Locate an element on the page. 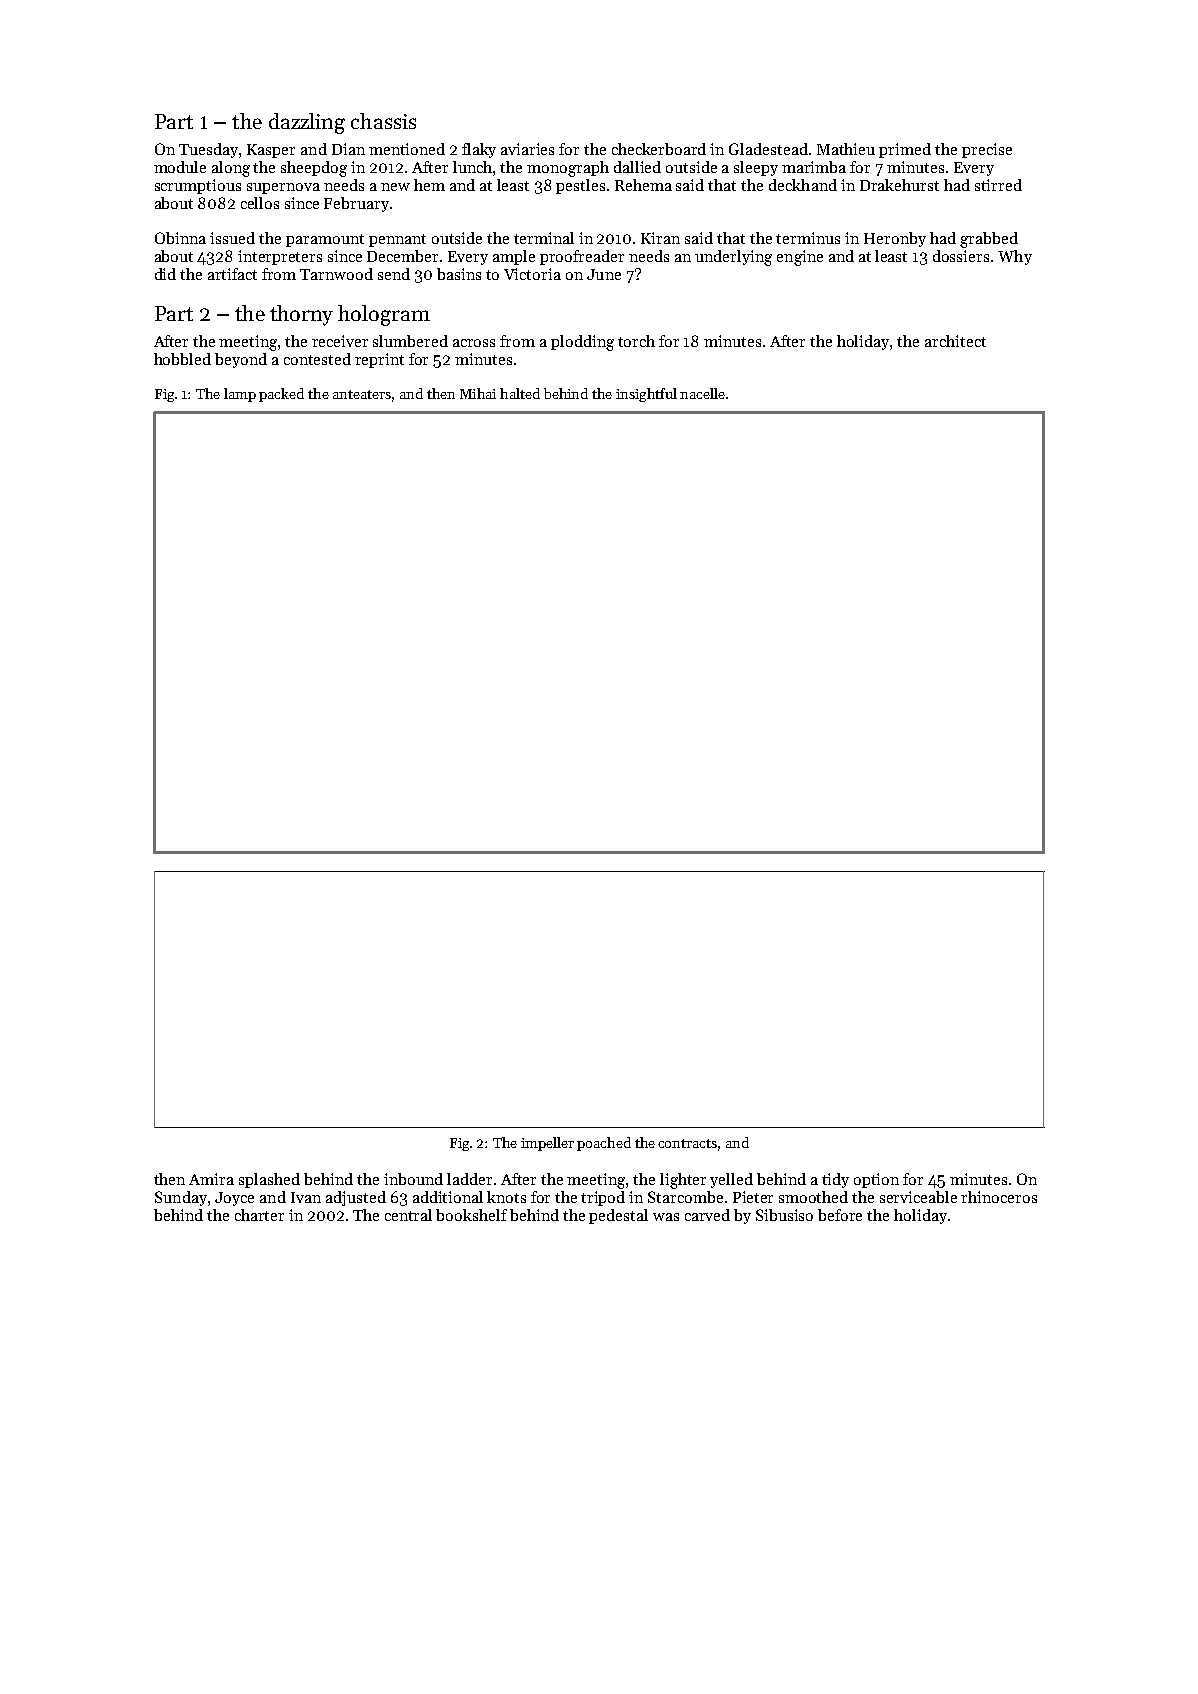 The height and width of the page is (1694, 1198). hologram is located at coordinates (384, 315).
